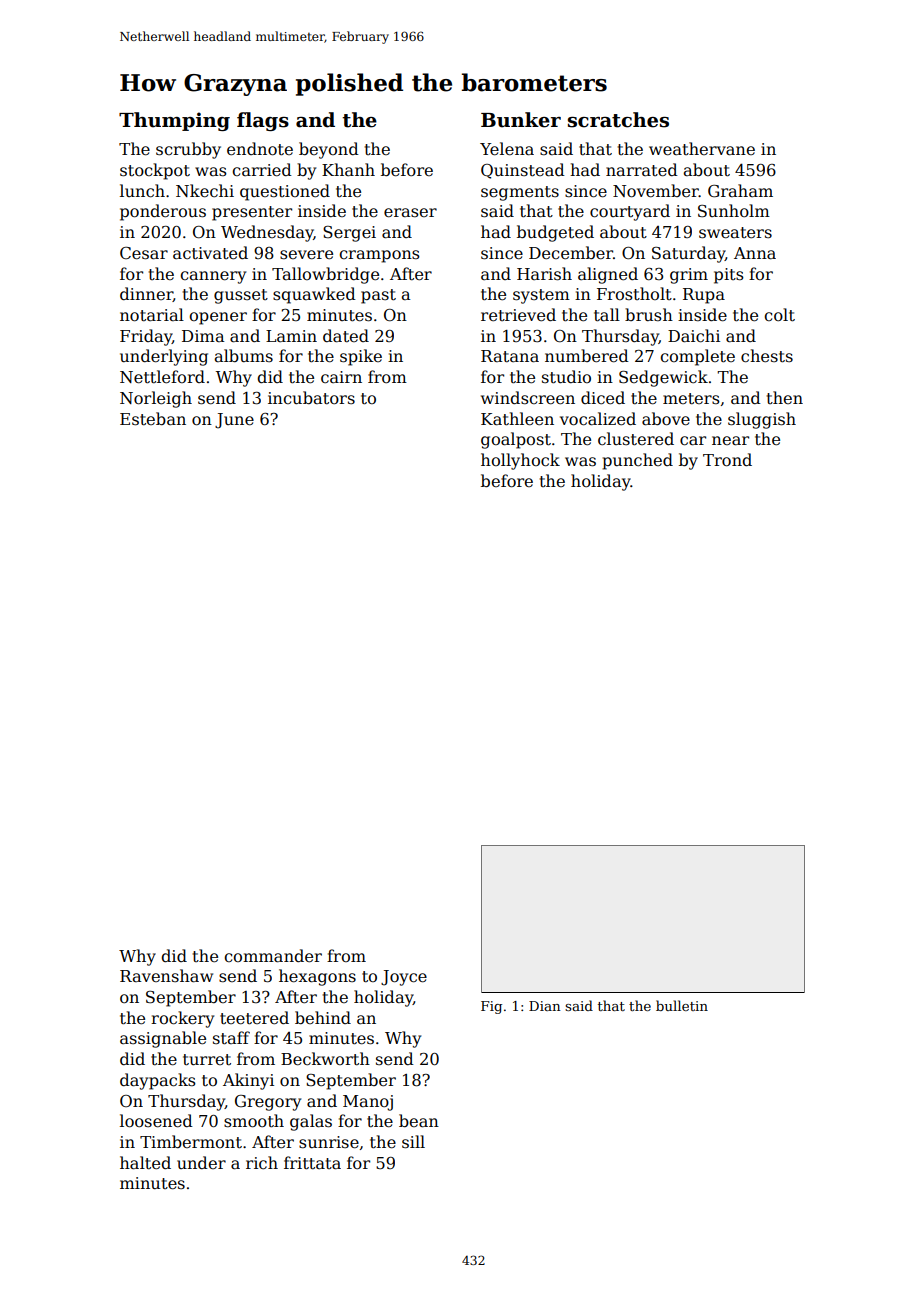  What do you see at coordinates (520, 461) in the image?
I see `hollyhock` at bounding box center [520, 461].
